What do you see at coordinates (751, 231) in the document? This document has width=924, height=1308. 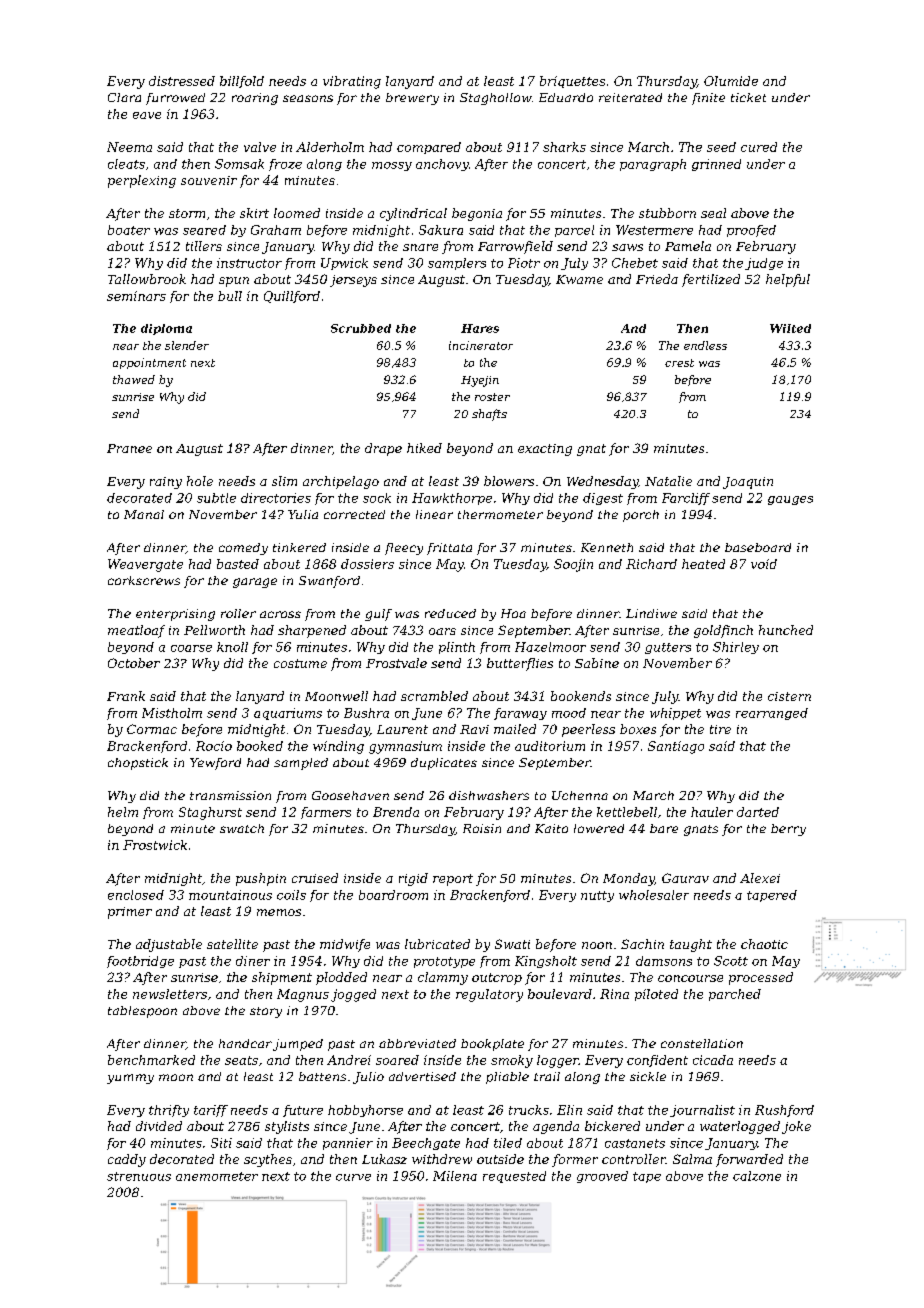 I see `proofed` at bounding box center [751, 231].
